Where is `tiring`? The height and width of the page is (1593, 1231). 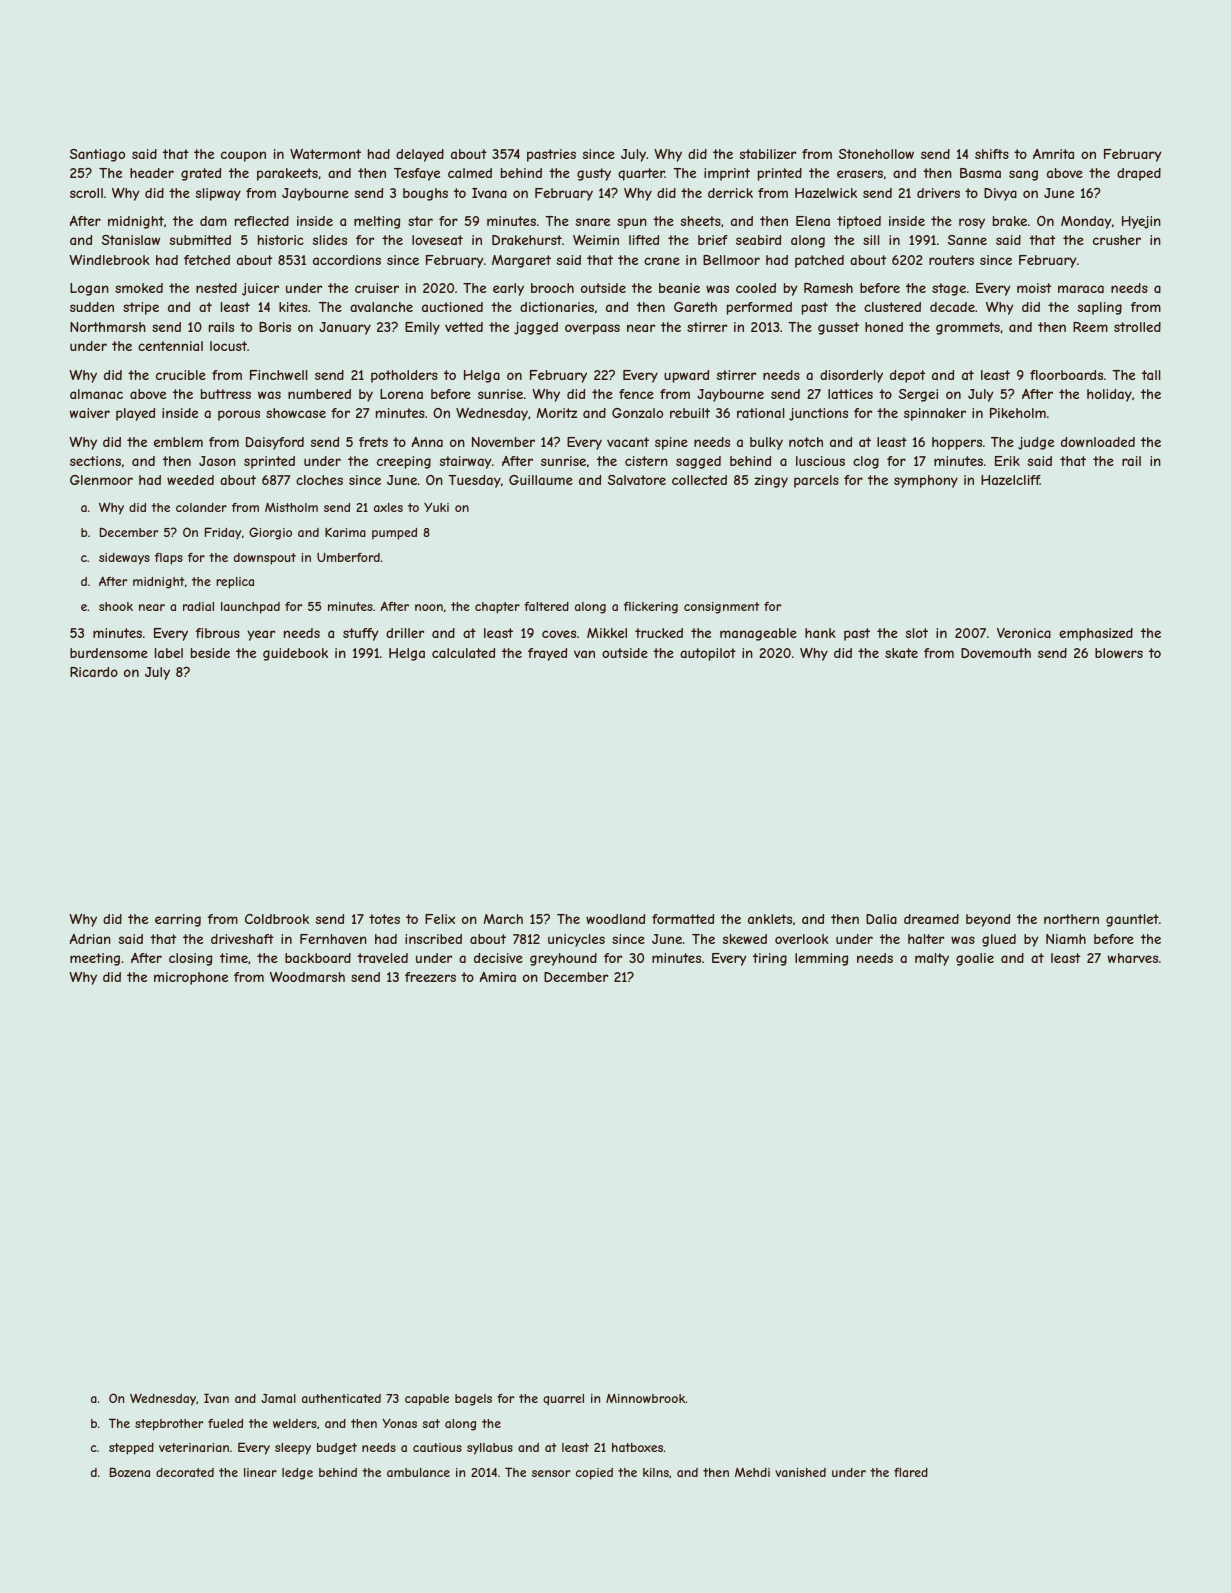
tiring is located at coordinates (770, 959).
